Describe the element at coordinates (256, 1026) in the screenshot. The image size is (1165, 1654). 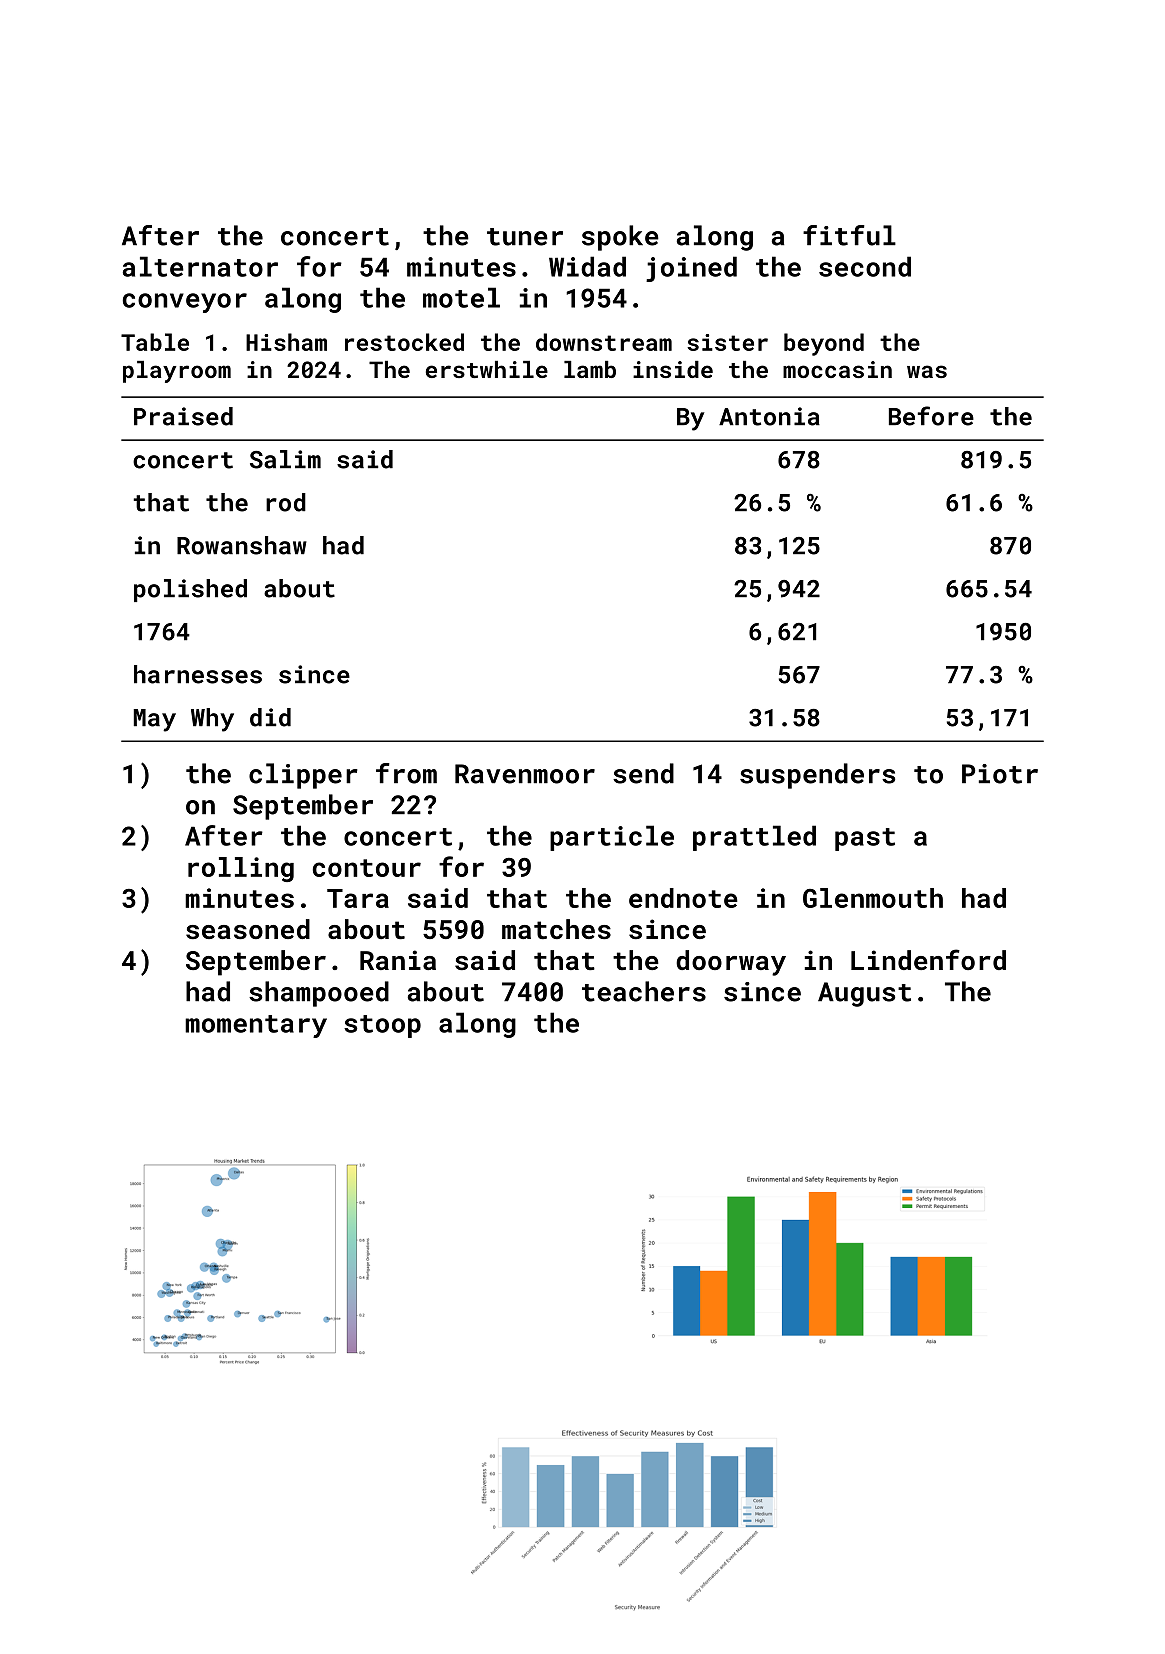
I see `momentary` at that location.
